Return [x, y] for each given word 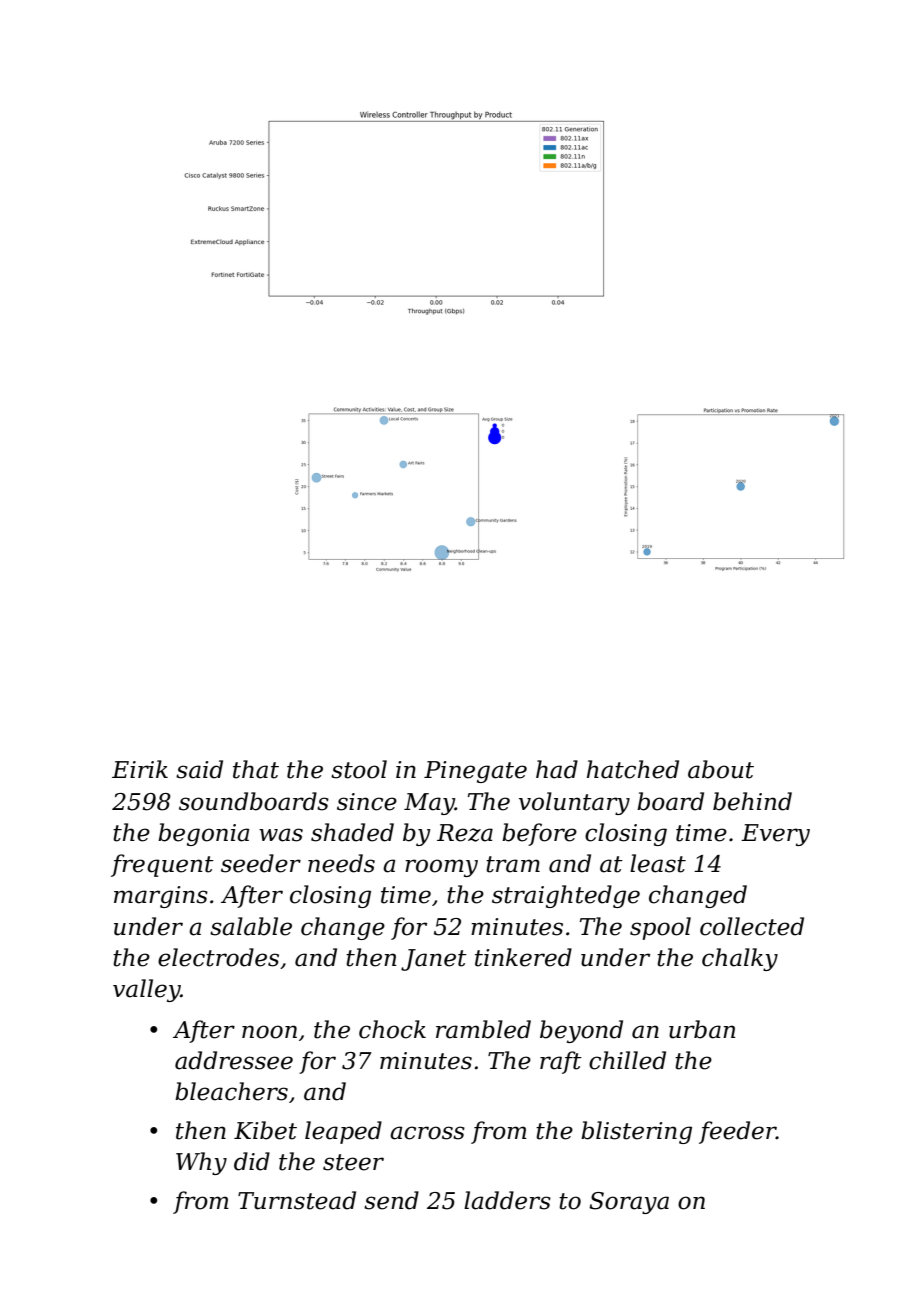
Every [775, 835]
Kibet [265, 1130]
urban [702, 1029]
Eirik [140, 769]
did [252, 1161]
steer [353, 1162]
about [721, 769]
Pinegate [475, 772]
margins [161, 897]
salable [251, 926]
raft [561, 1062]
